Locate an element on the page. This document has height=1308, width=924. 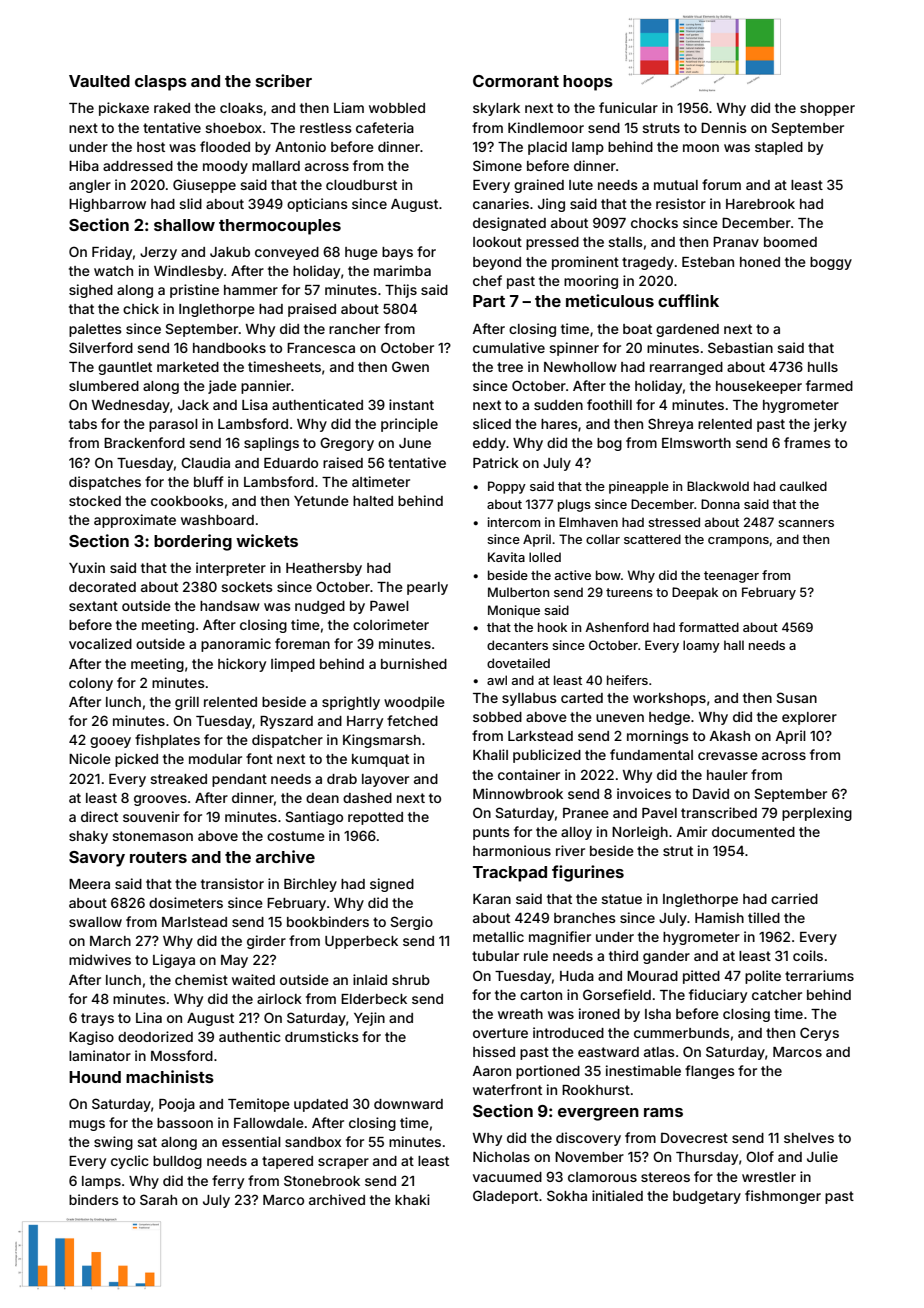
cafeteria is located at coordinates (385, 127).
